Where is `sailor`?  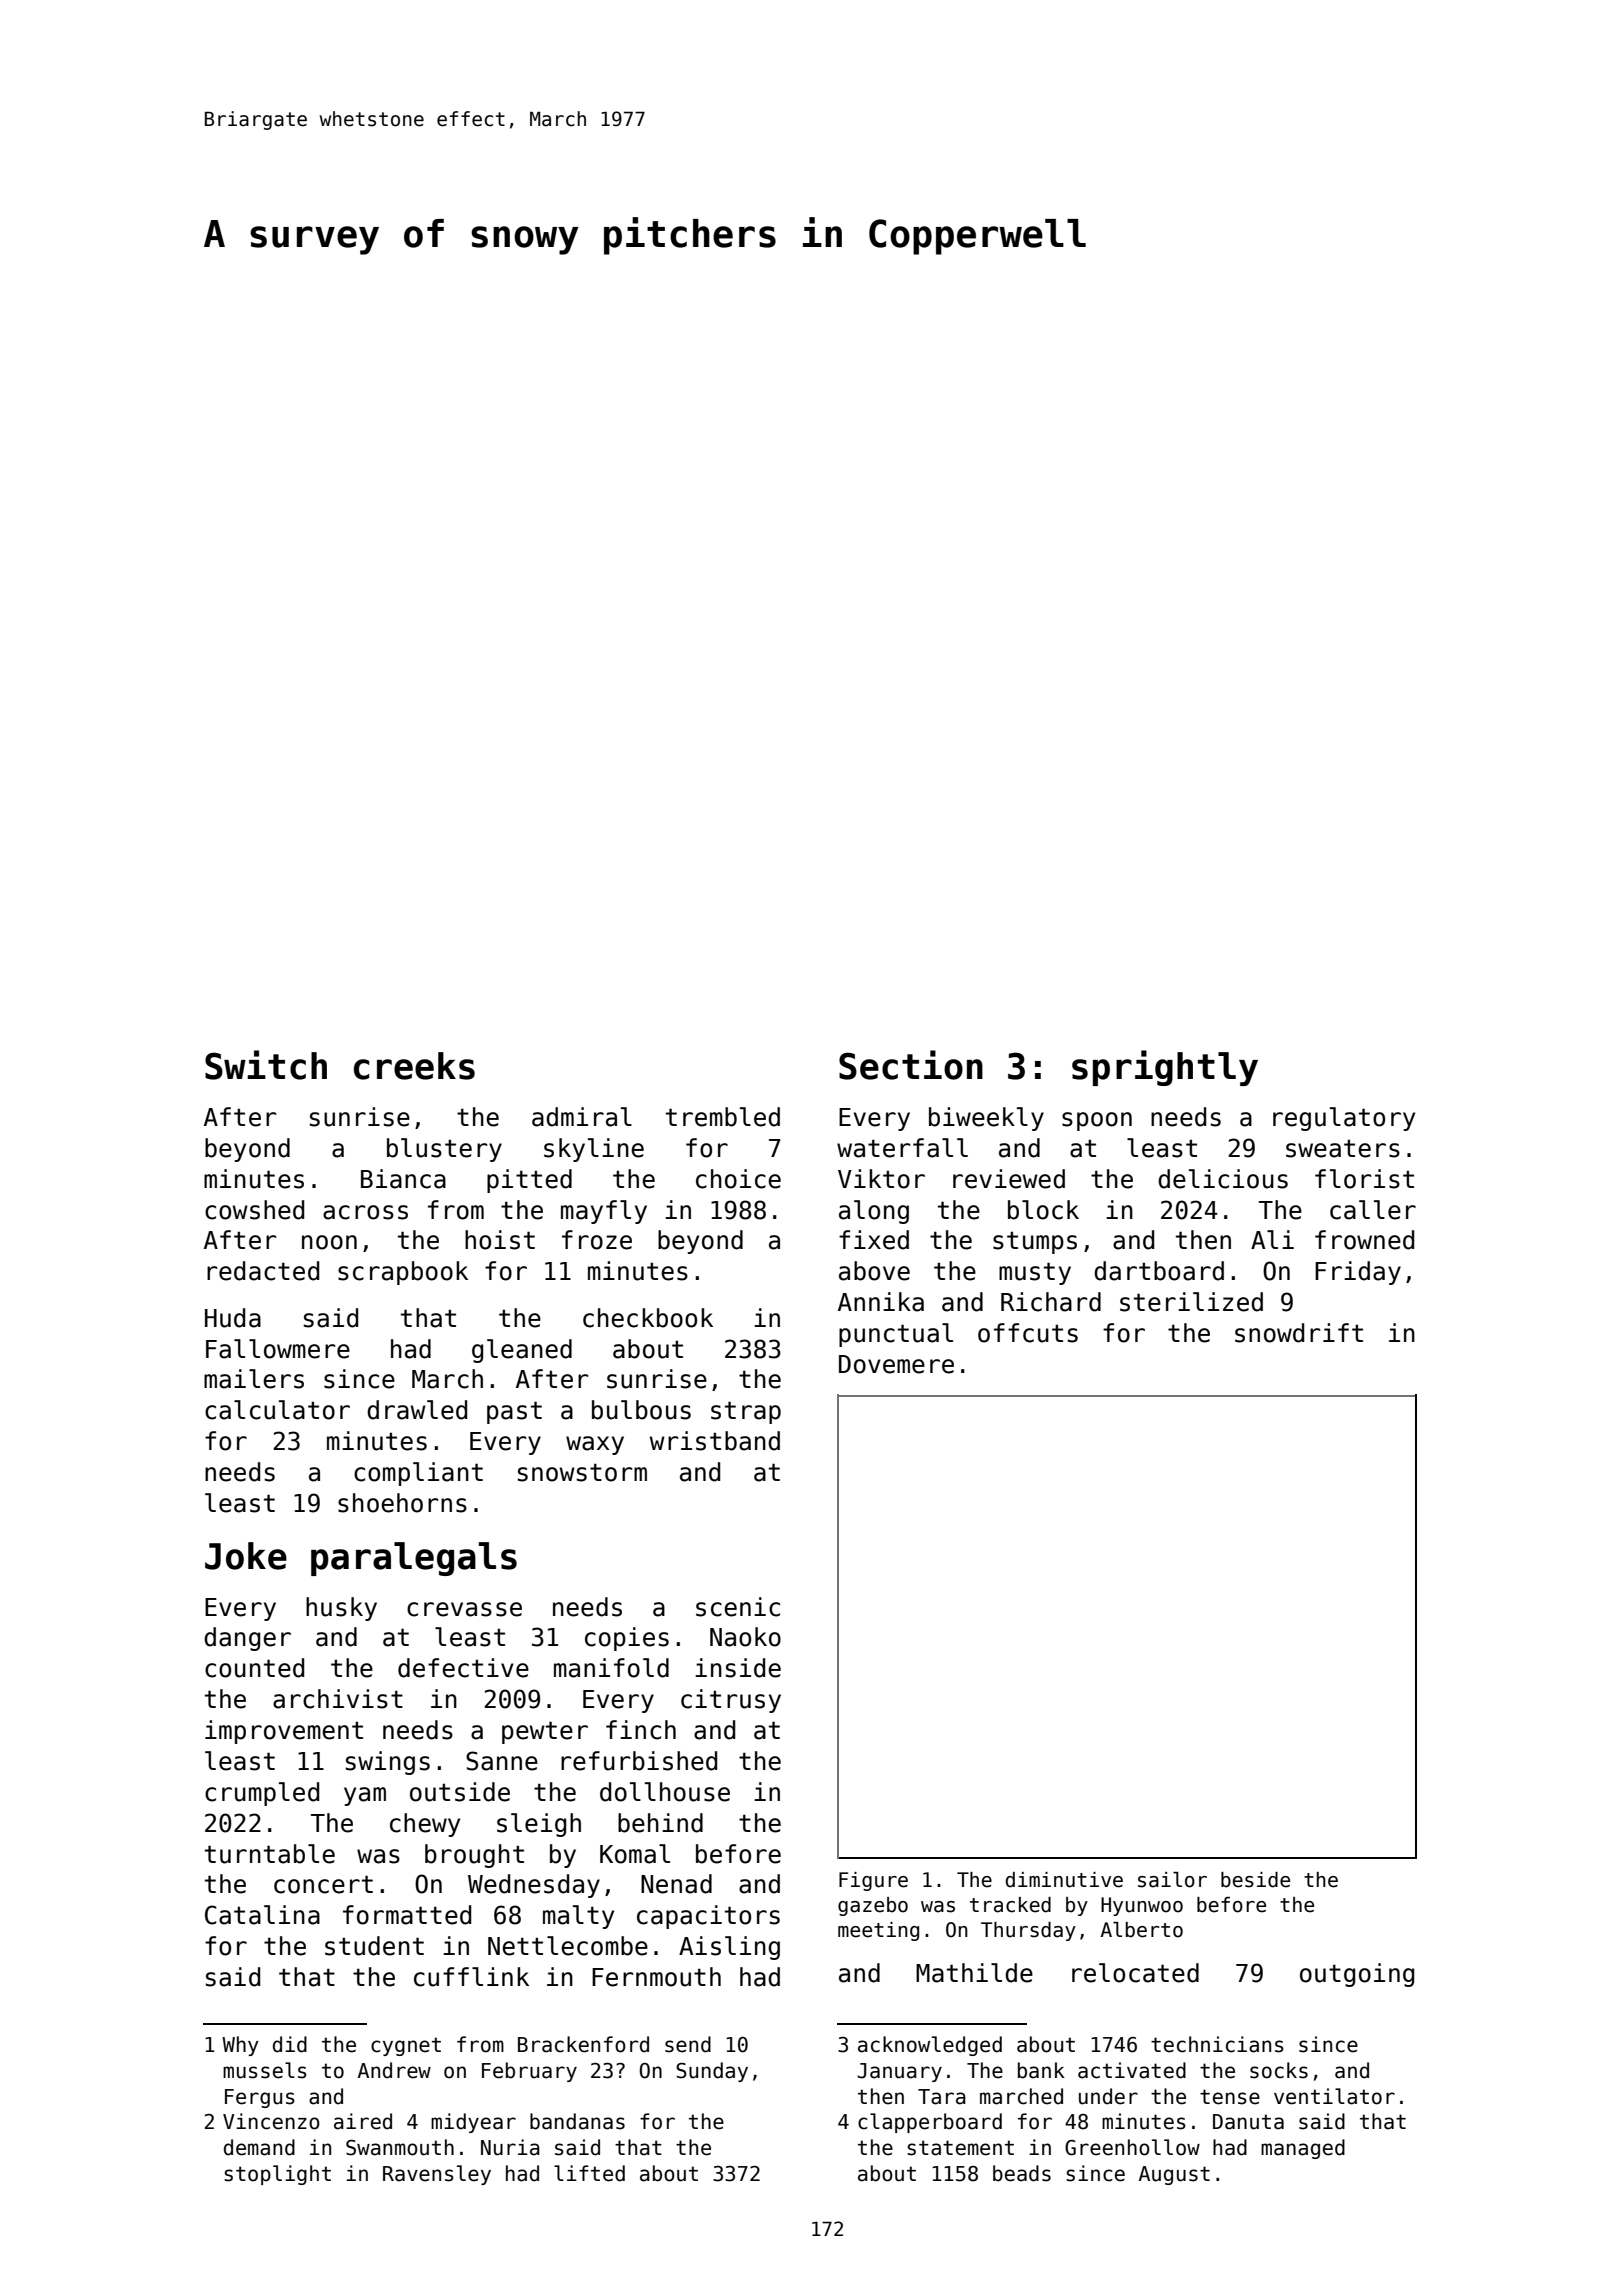 sailor is located at coordinates (1172, 1880).
